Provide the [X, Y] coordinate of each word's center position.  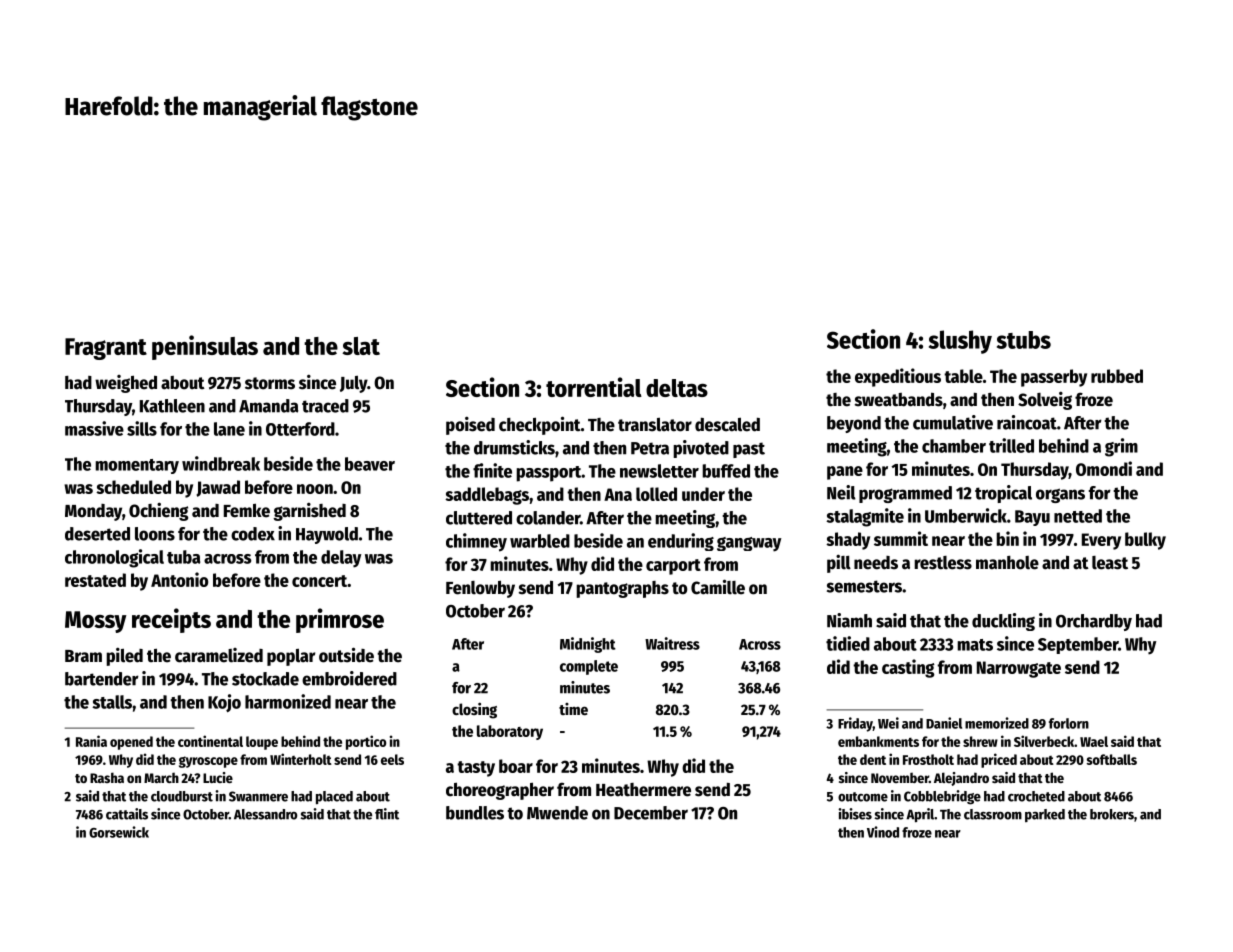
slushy [960, 342]
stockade [265, 679]
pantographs [622, 589]
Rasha [107, 777]
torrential [594, 387]
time [573, 709]
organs [1060, 495]
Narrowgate [1019, 669]
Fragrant [106, 349]
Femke [247, 510]
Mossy [96, 622]
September [1078, 645]
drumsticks [514, 447]
